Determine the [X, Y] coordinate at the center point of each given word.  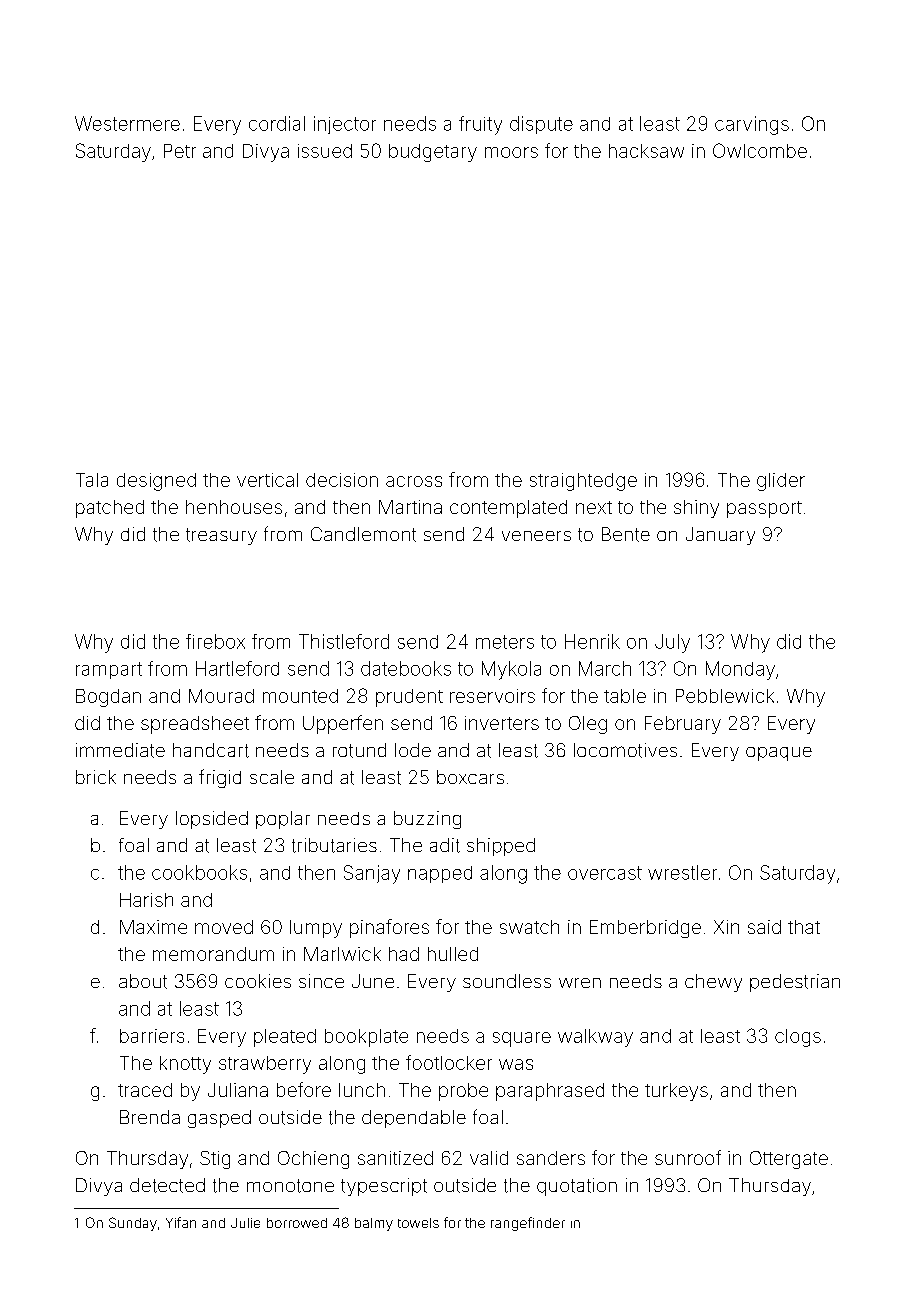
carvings [752, 125]
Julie [245, 1223]
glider [781, 482]
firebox [215, 641]
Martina [410, 507]
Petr [180, 151]
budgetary [433, 153]
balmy [374, 1224]
